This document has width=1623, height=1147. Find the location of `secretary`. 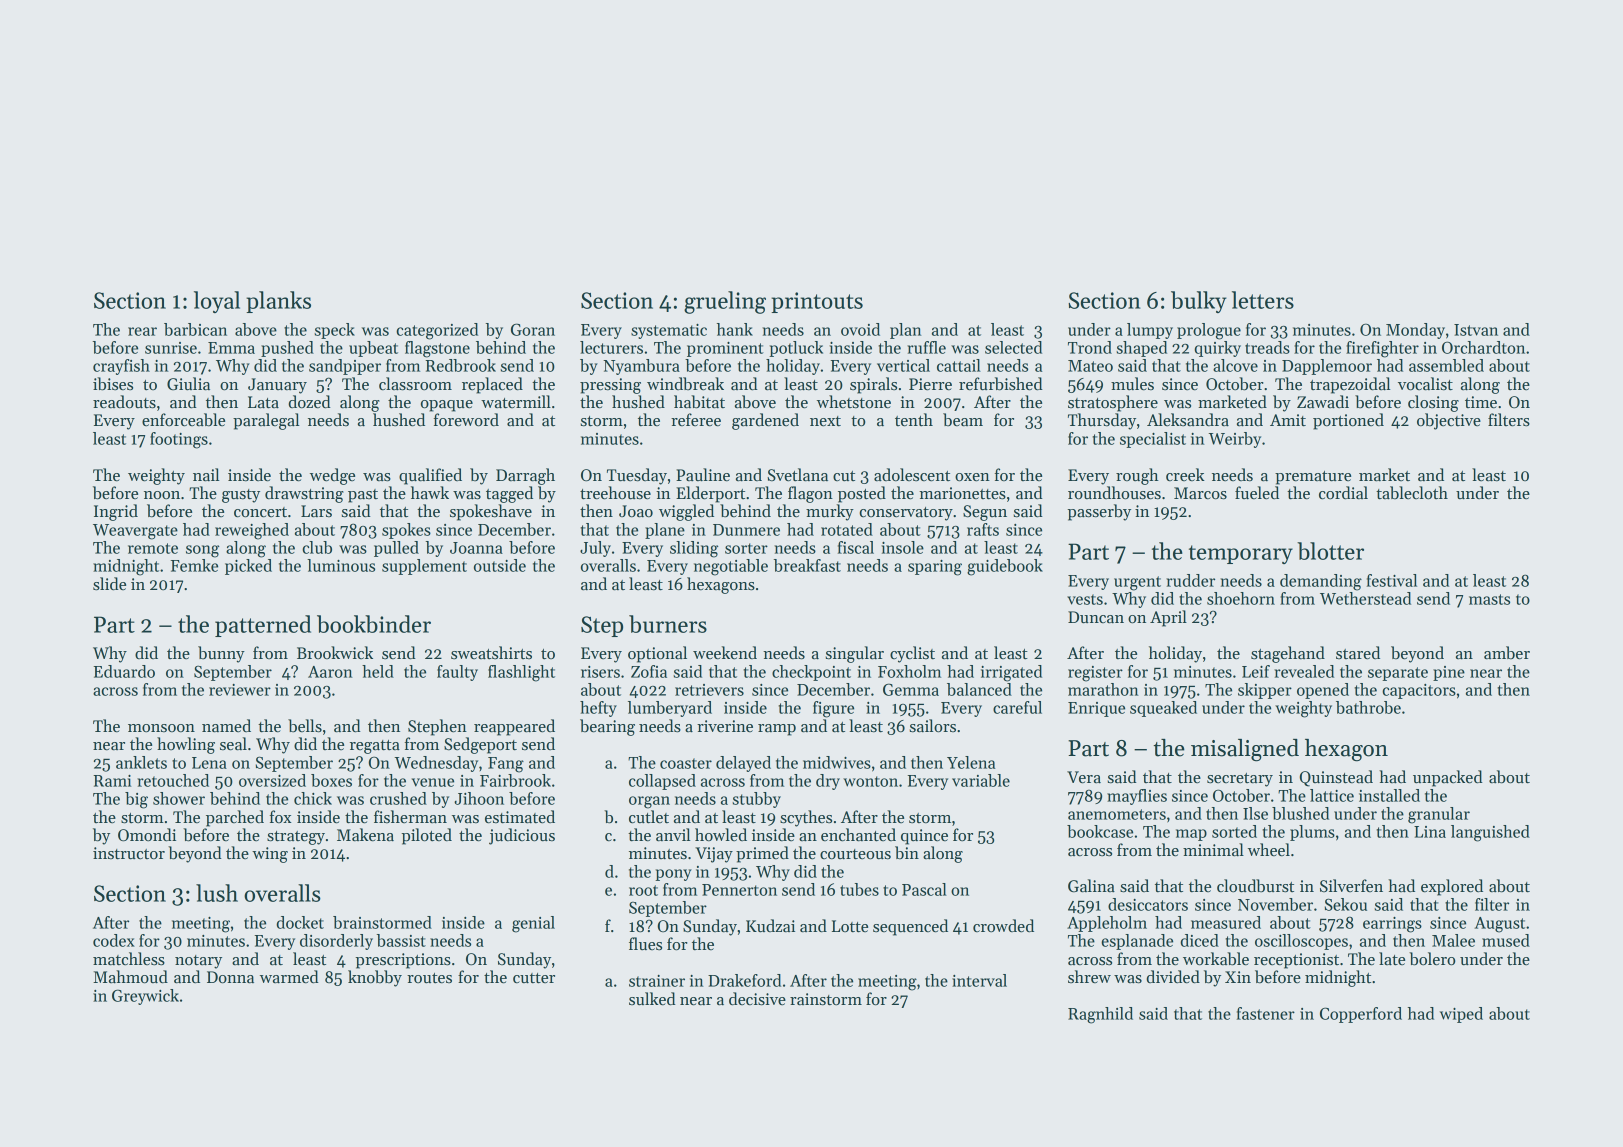

secretary is located at coordinates (1240, 780).
